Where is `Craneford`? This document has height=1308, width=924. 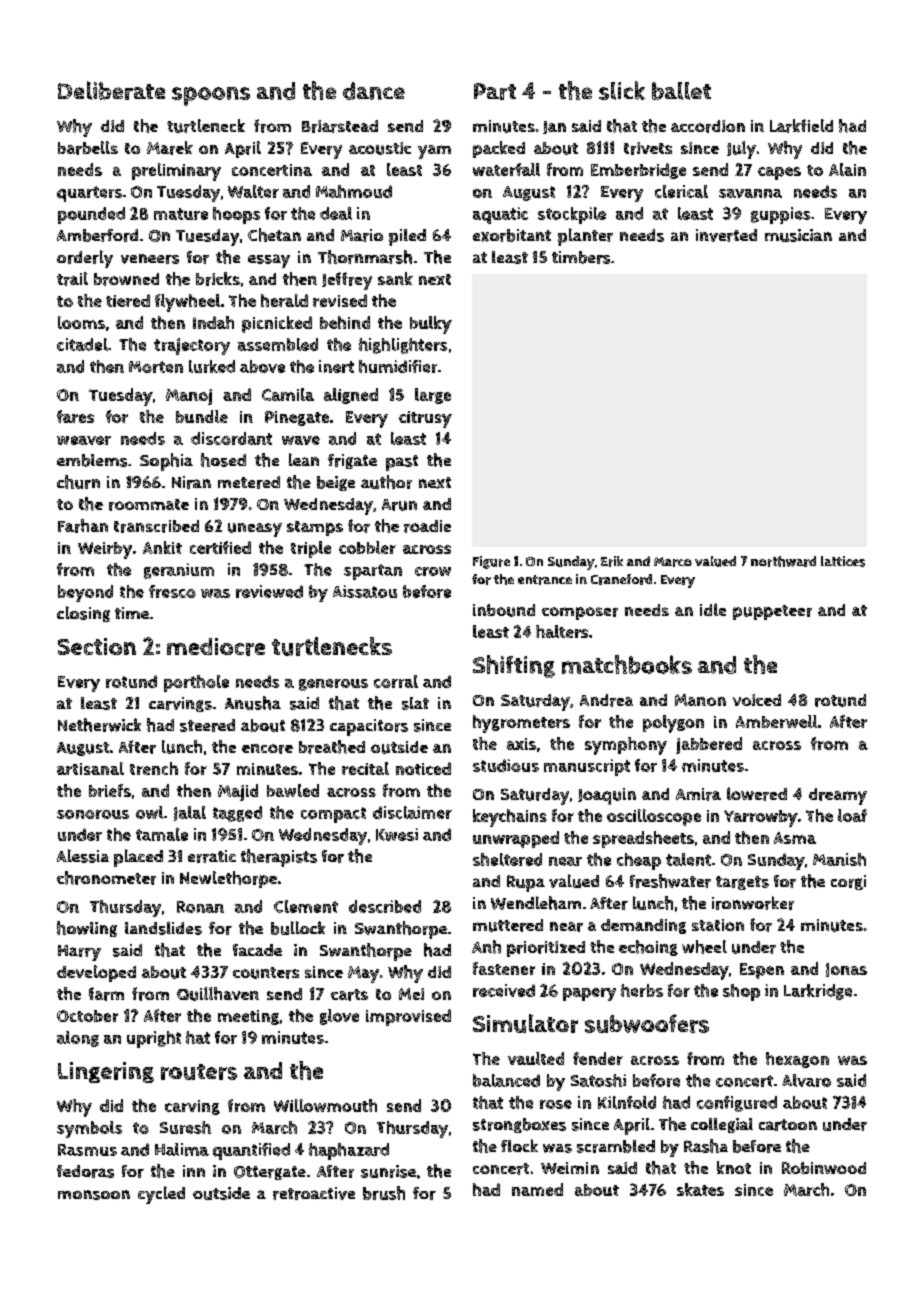
Craneford is located at coordinates (621, 579).
